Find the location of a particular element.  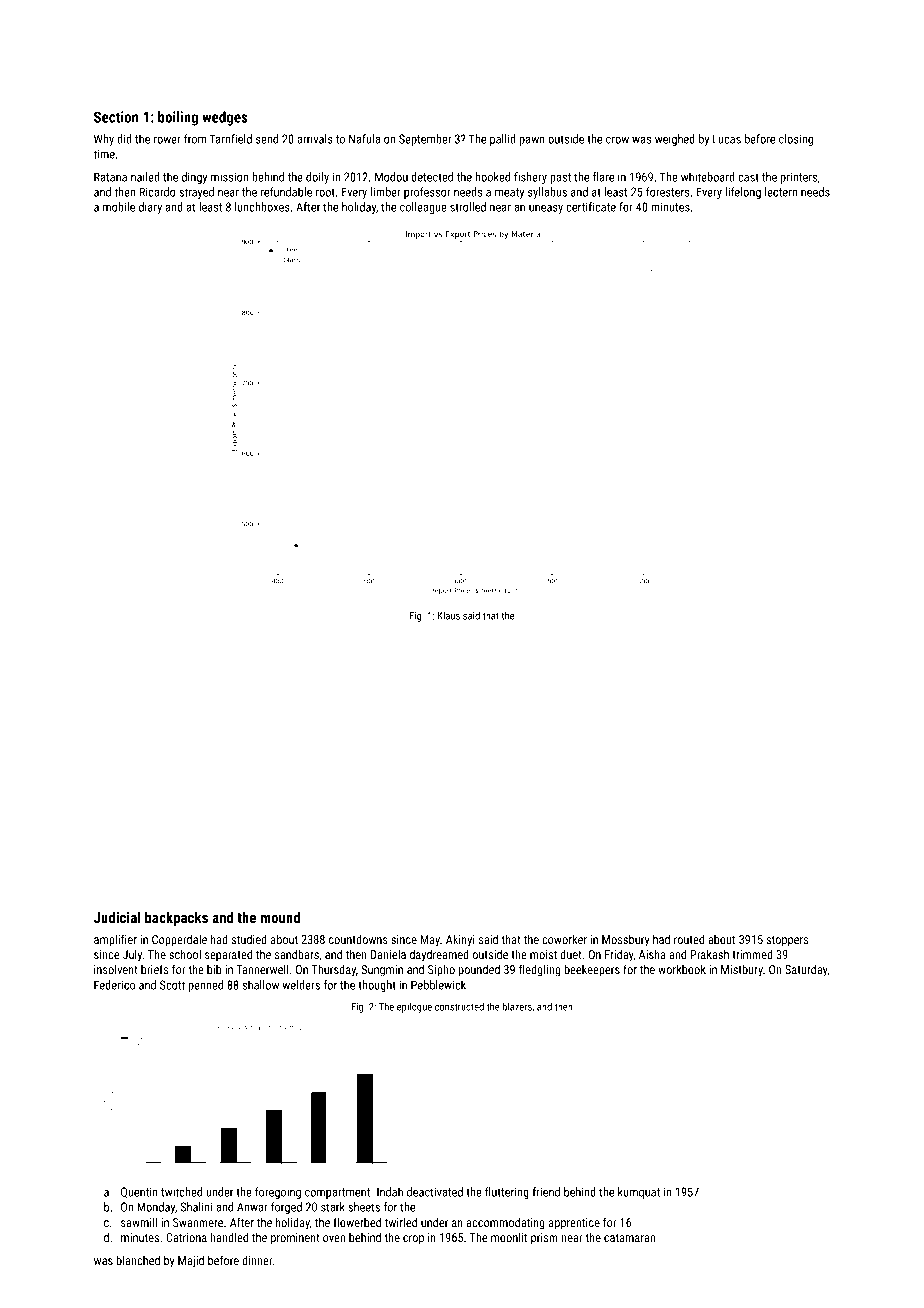

closing is located at coordinates (796, 140).
